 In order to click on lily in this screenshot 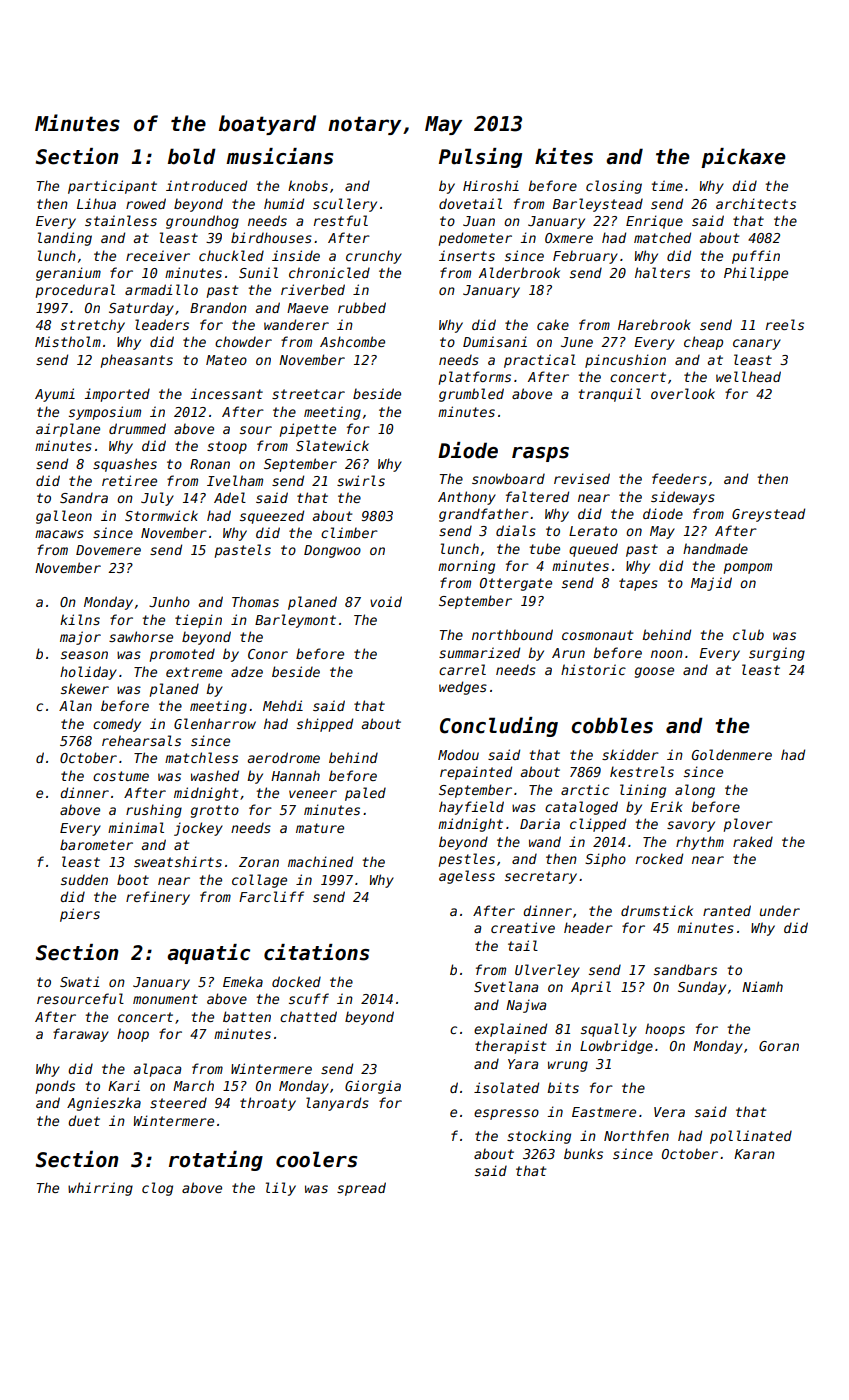, I will do `click(281, 1189)`.
